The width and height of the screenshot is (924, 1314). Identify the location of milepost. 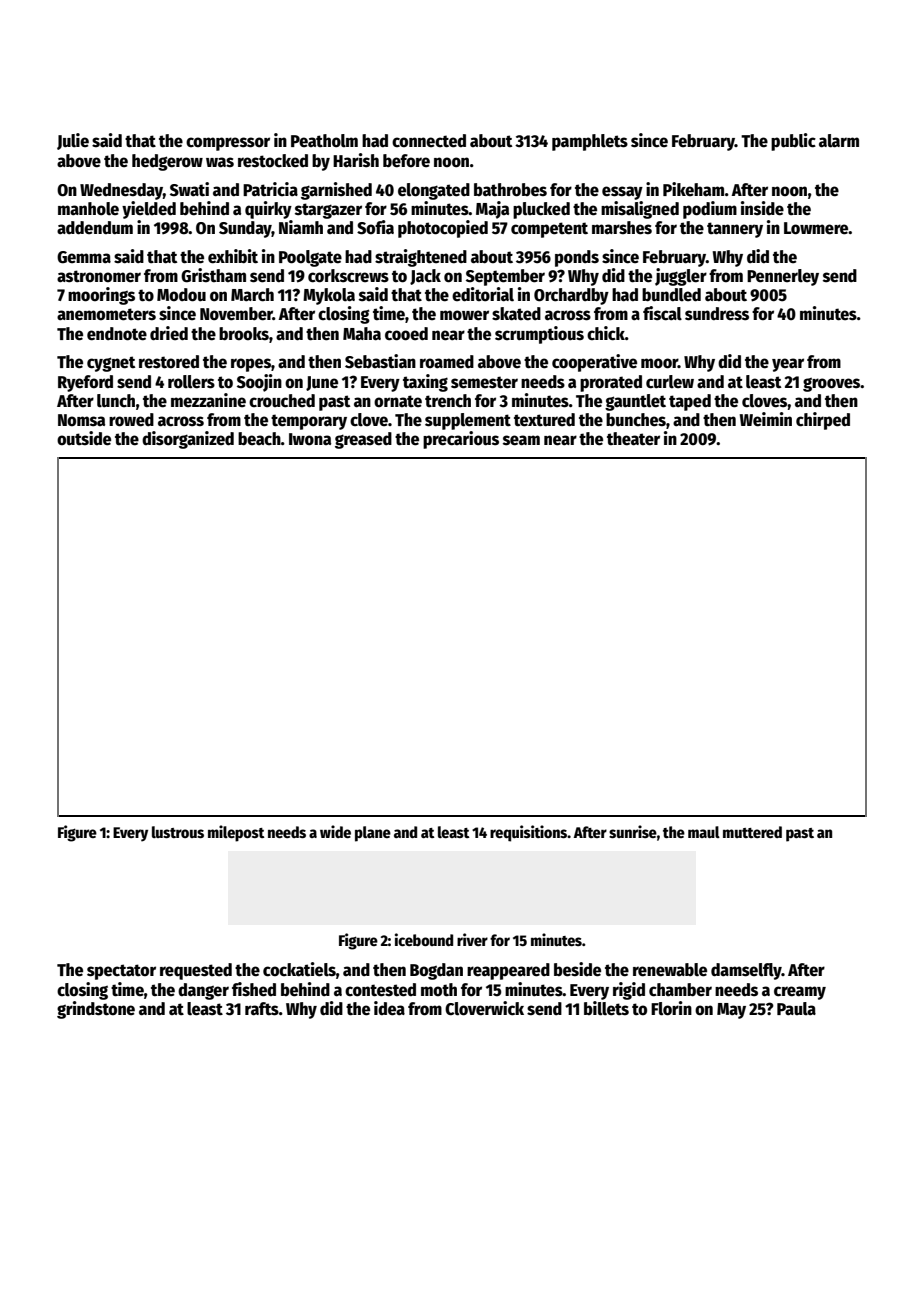
(236, 833).
